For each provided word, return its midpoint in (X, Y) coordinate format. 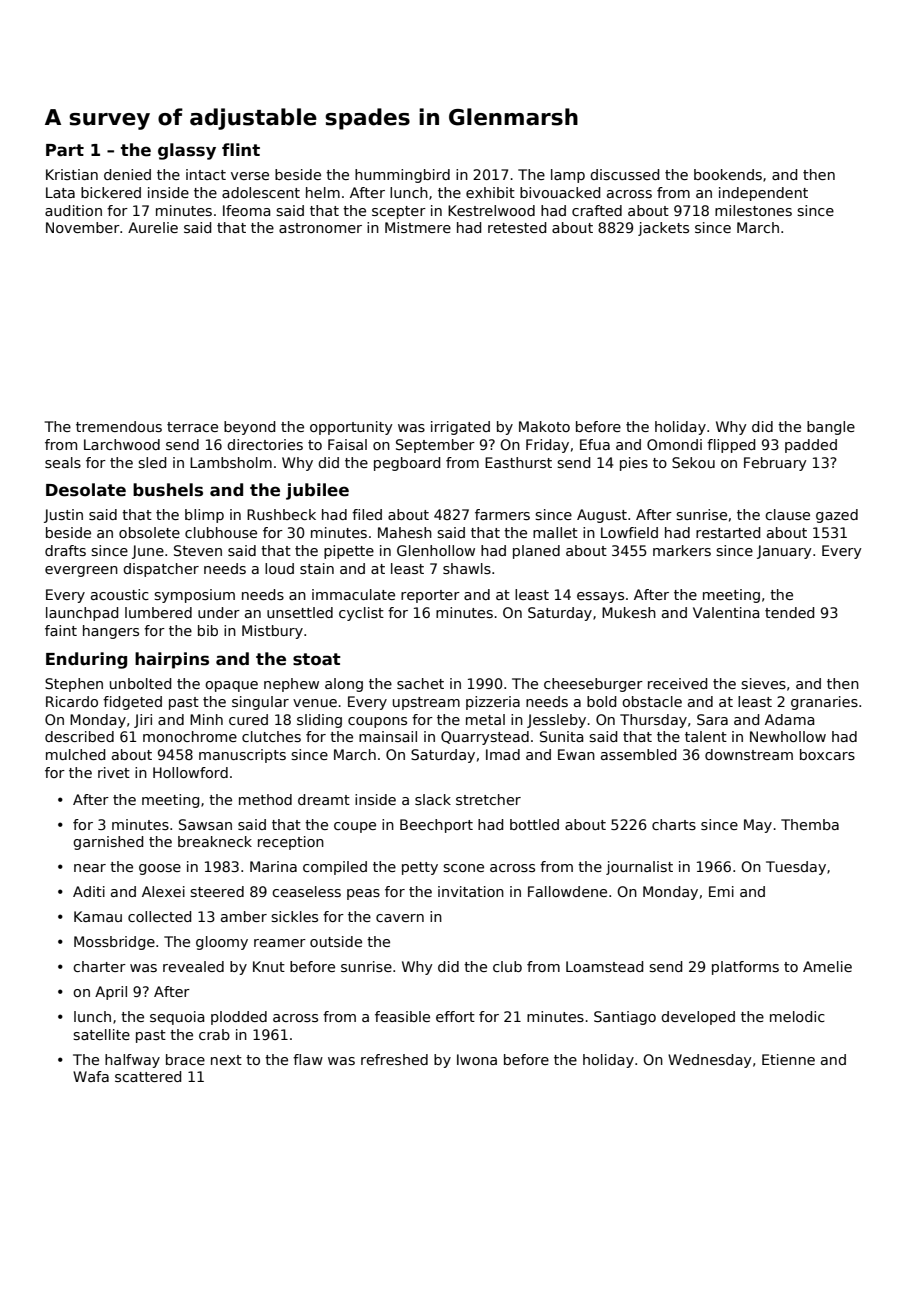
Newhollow (788, 736)
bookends (728, 174)
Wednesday (710, 1061)
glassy (187, 151)
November (83, 227)
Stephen (74, 685)
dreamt (324, 799)
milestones (753, 210)
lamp (568, 176)
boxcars (827, 754)
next (226, 1060)
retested (517, 227)
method (265, 799)
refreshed (394, 1059)
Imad (503, 754)
